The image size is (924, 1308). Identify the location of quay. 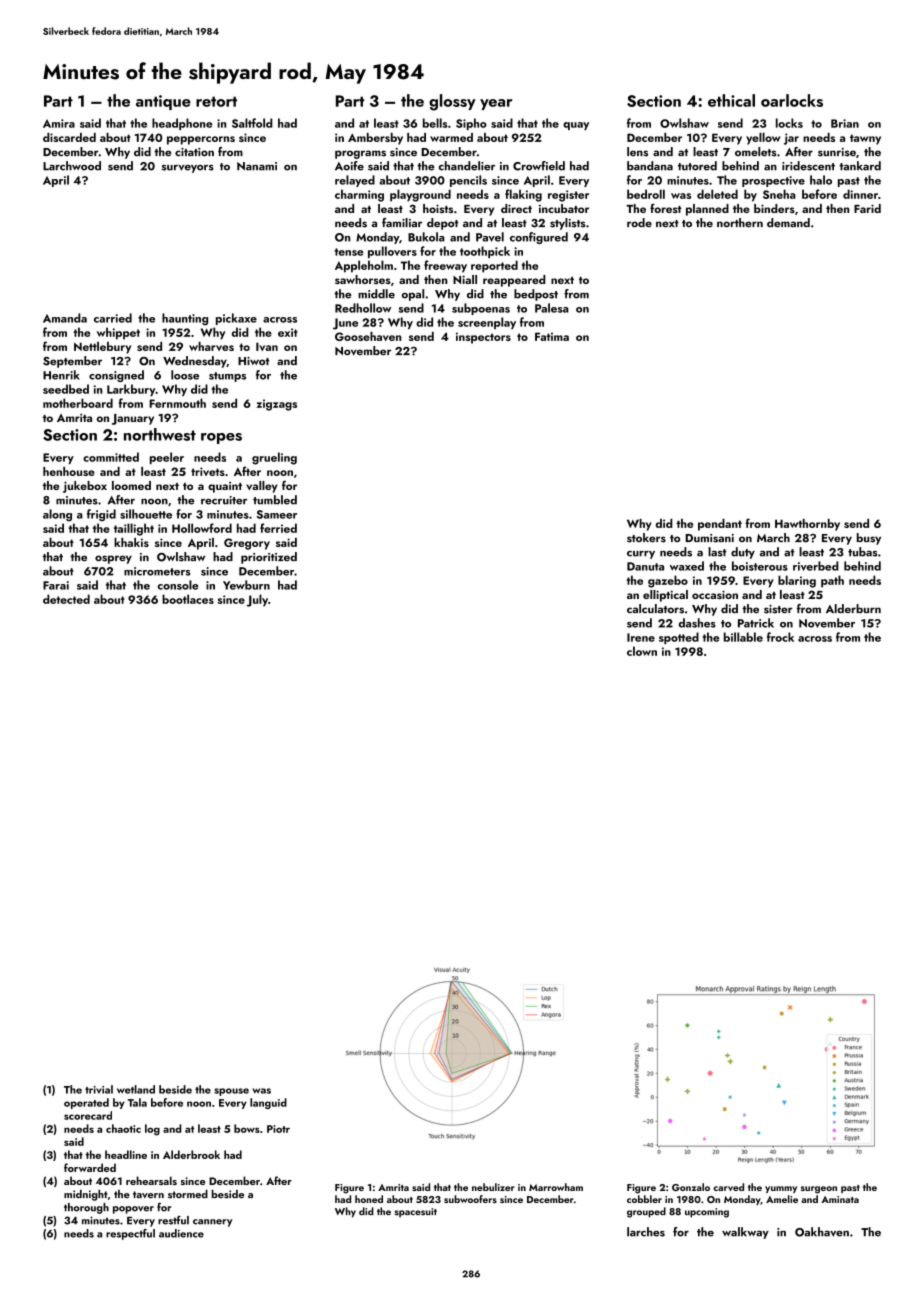
(576, 126).
